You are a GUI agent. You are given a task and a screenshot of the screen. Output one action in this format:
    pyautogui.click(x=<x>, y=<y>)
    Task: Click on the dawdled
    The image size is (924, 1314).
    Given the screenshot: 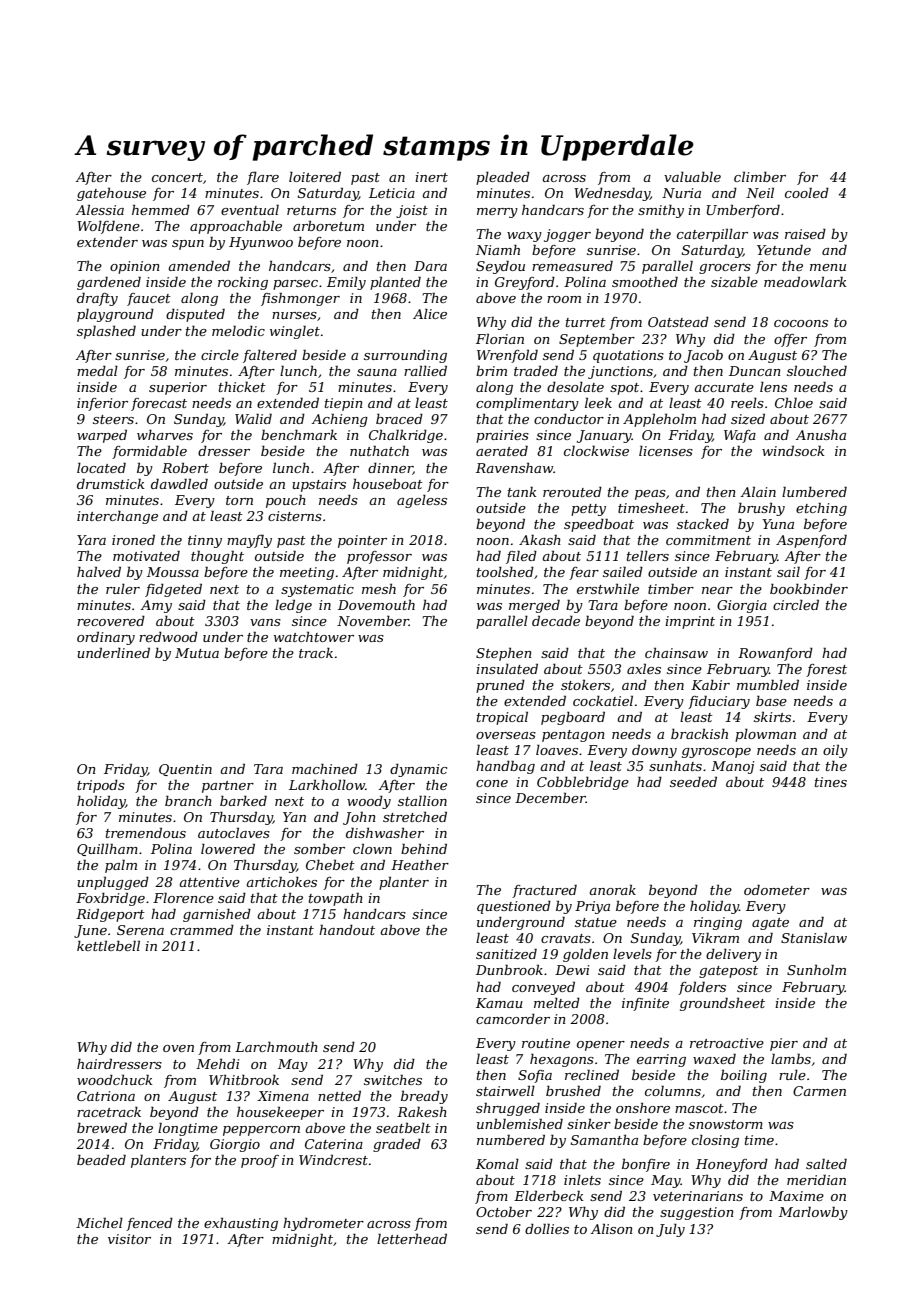 What is the action you would take?
    pyautogui.click(x=179, y=484)
